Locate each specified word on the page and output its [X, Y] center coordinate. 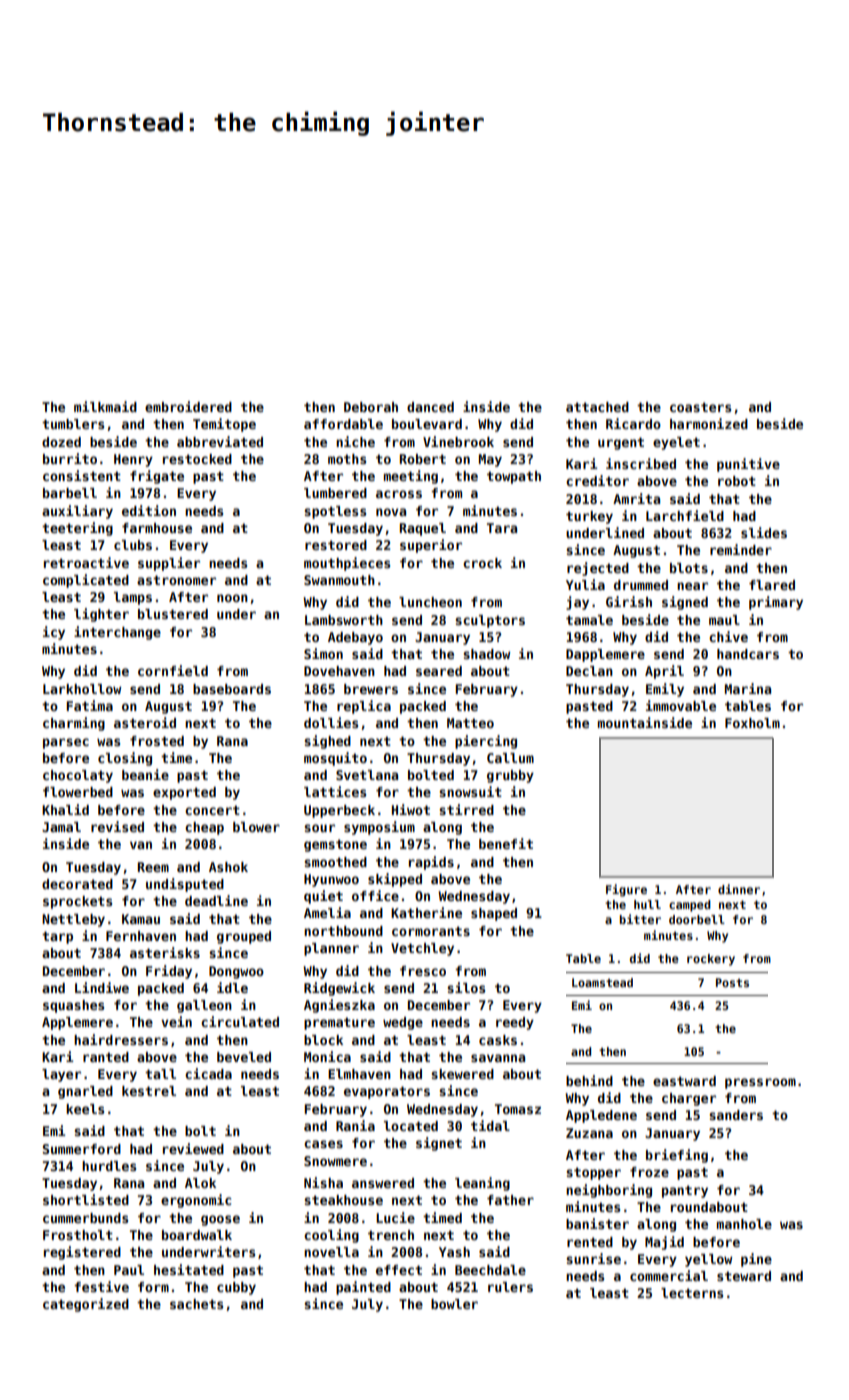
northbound [343, 931]
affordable [343, 424]
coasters [700, 407]
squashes [73, 1006]
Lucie [395, 1217]
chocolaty [78, 776]
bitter [640, 919]
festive [101, 1286]
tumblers [73, 424]
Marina [748, 688]
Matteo [470, 723]
